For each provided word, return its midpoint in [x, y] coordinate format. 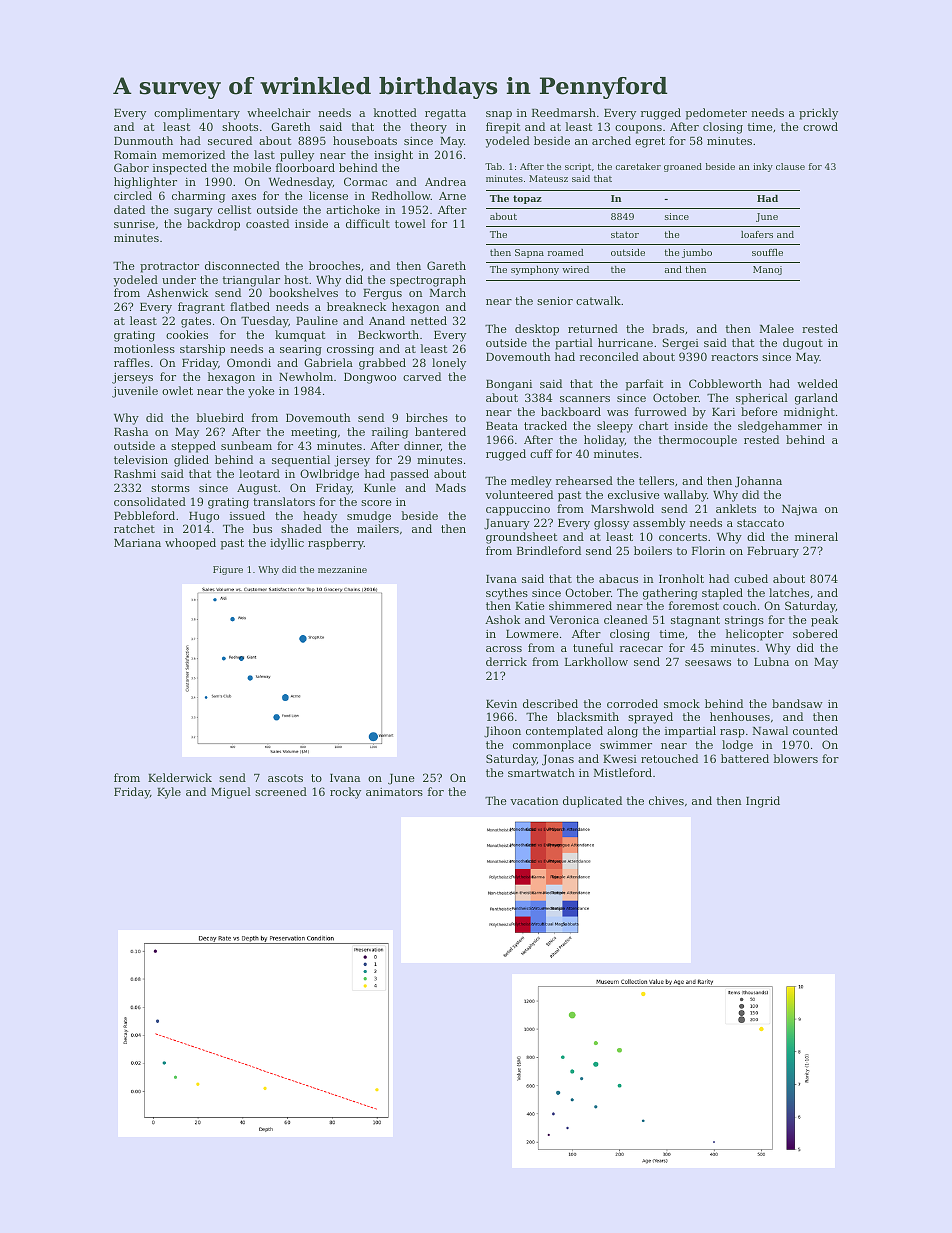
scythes [507, 594]
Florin [708, 550]
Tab [493, 166]
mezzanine [342, 569]
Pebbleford [144, 515]
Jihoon [502, 732]
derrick [506, 661]
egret [650, 142]
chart [653, 425]
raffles [132, 362]
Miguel [231, 793]
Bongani [509, 385]
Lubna [771, 661]
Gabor [131, 167]
